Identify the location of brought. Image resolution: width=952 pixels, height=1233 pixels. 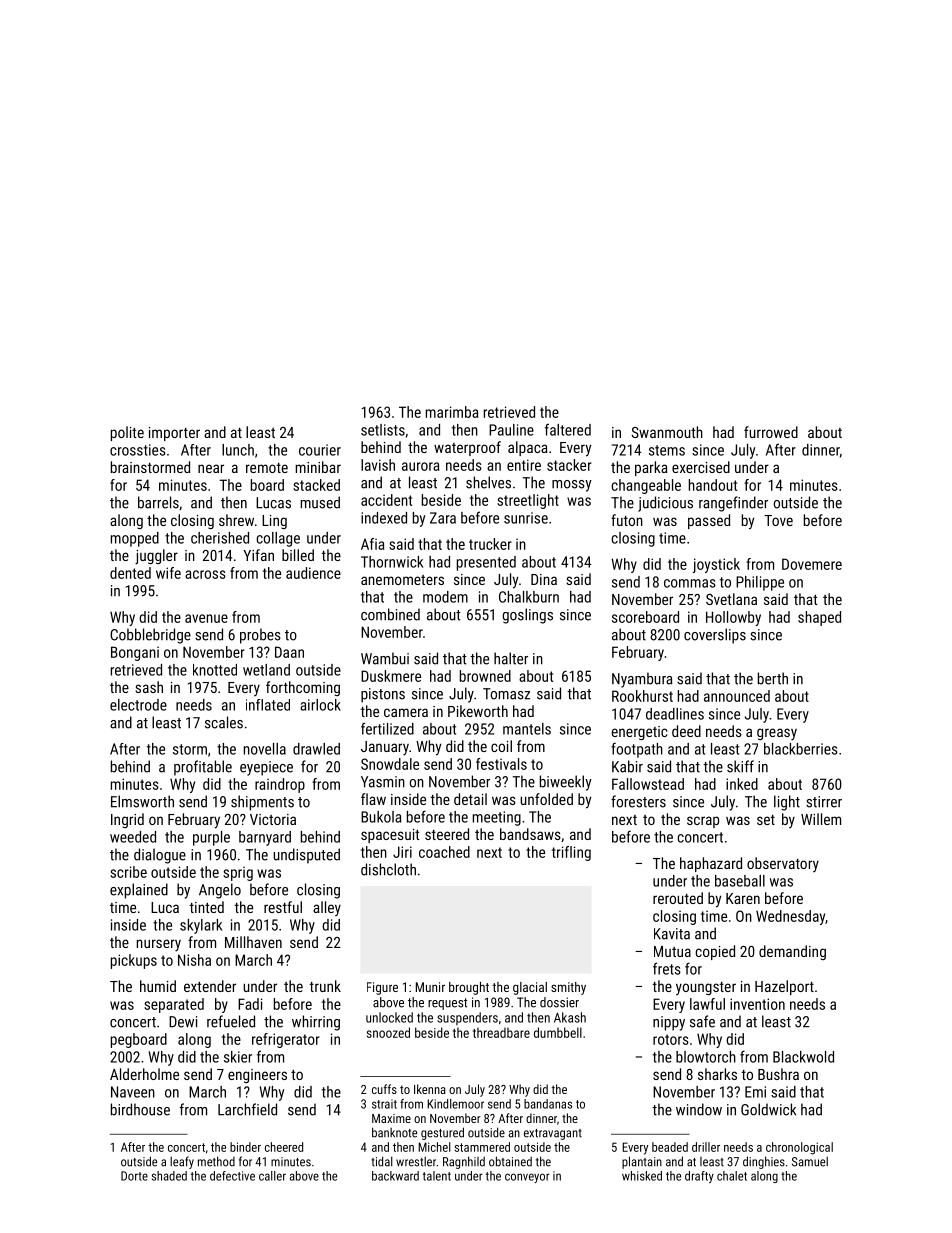
(469, 988).
